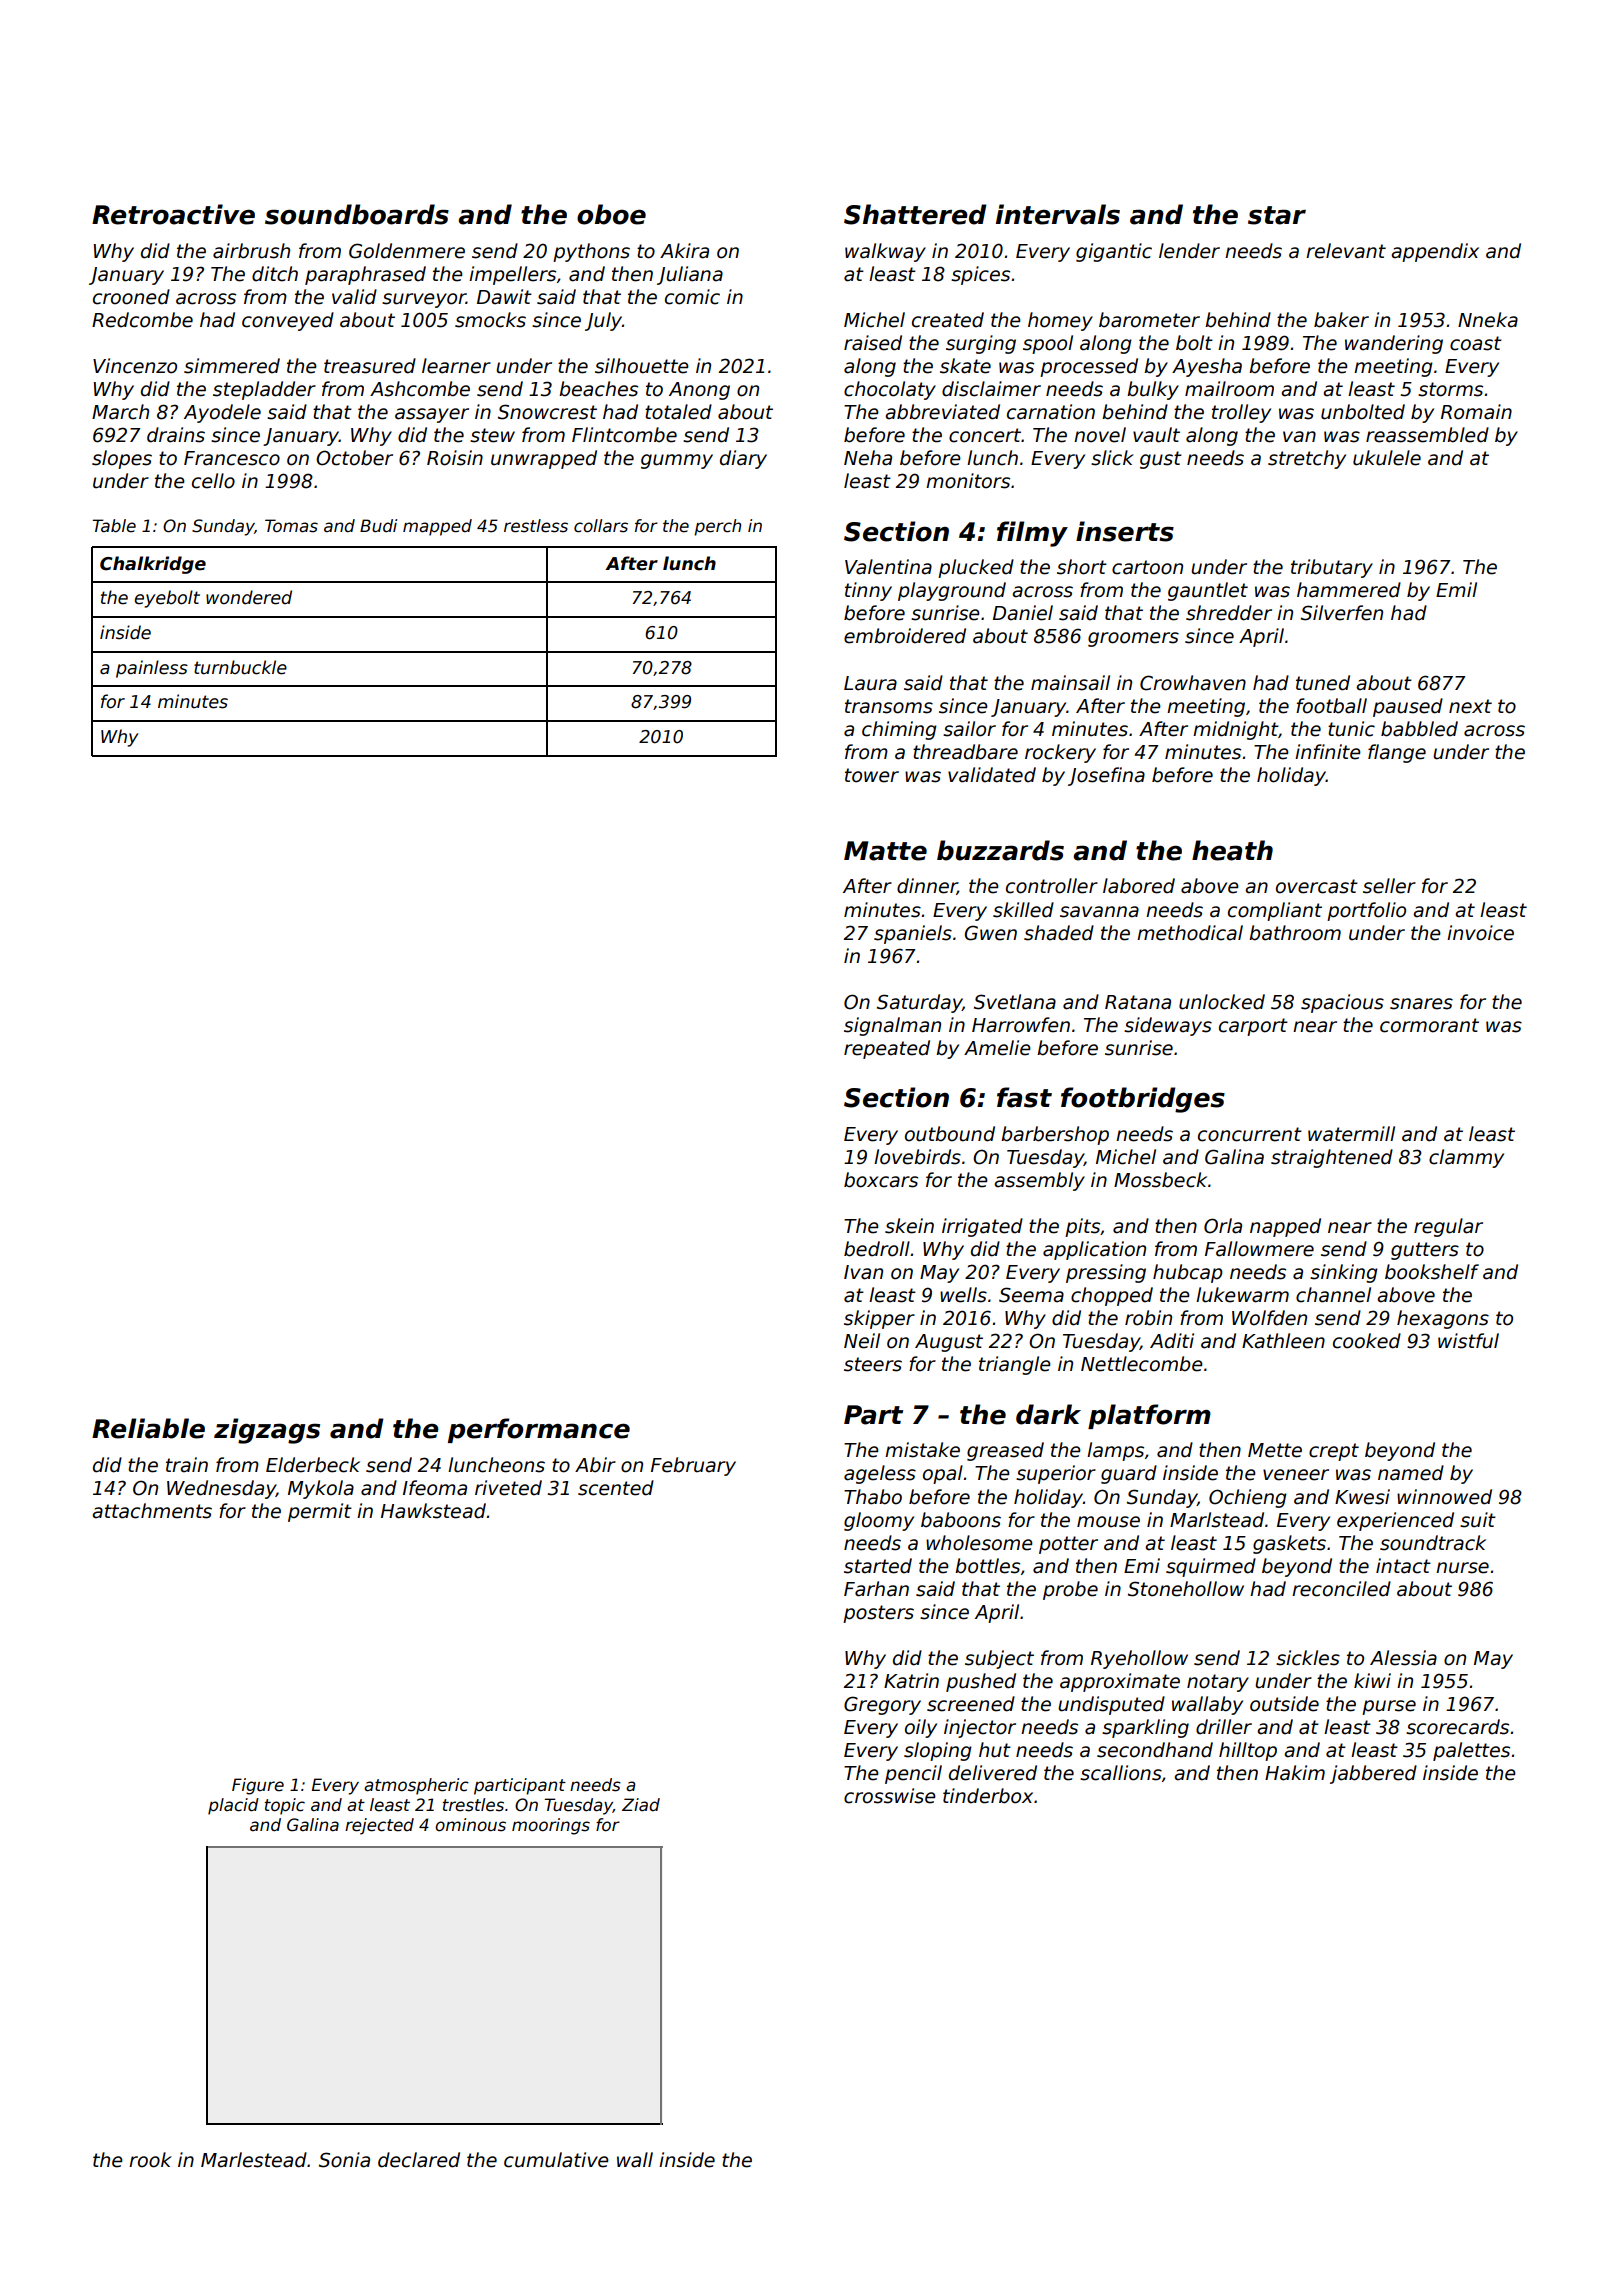  Describe the element at coordinates (275, 274) in the document. I see `ditch` at that location.
